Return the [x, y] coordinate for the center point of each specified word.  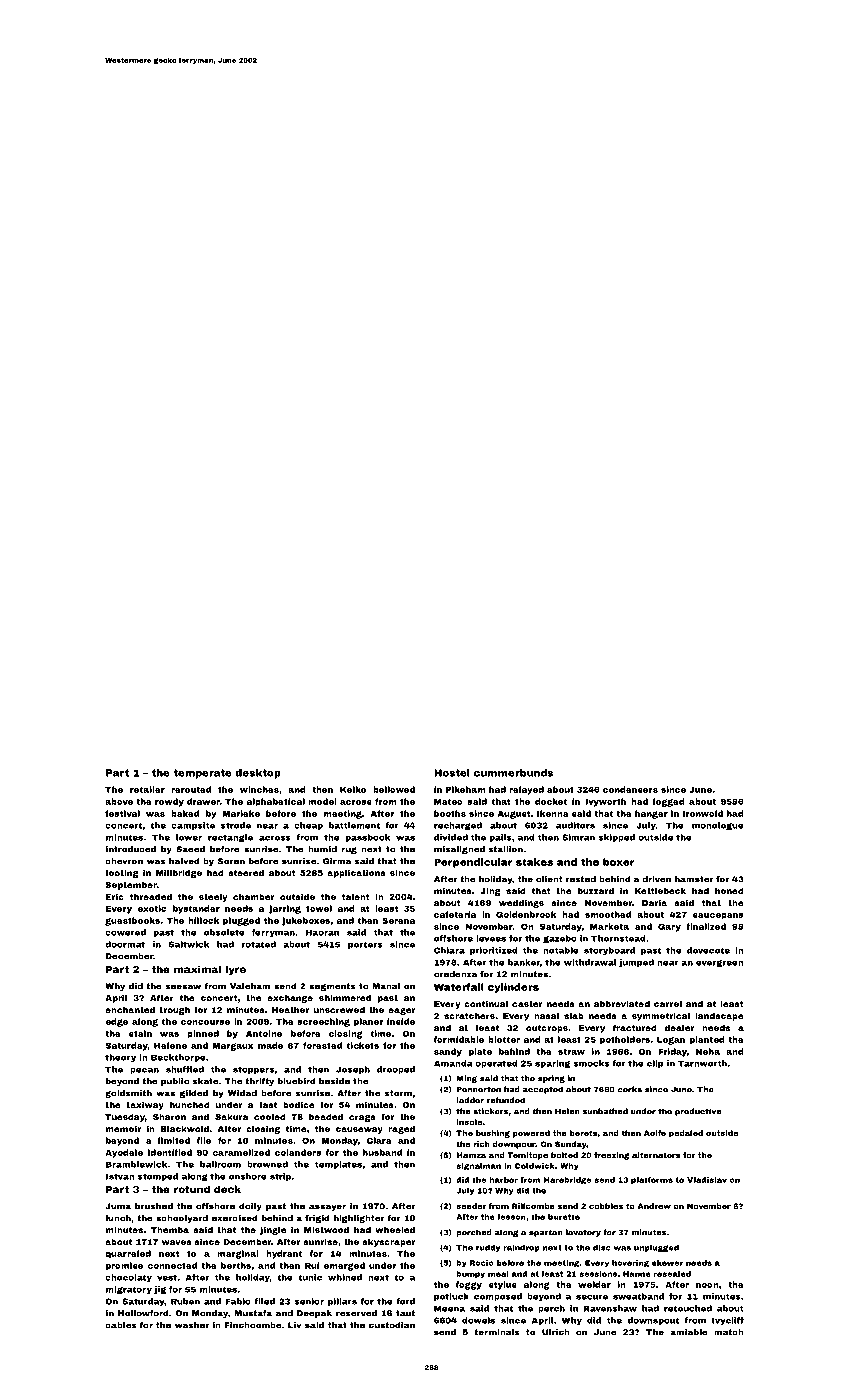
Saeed [190, 849]
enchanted [130, 1009]
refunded [506, 1100]
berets [584, 1133]
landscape [719, 1016]
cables [120, 1325]
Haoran [322, 932]
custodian [392, 1325]
